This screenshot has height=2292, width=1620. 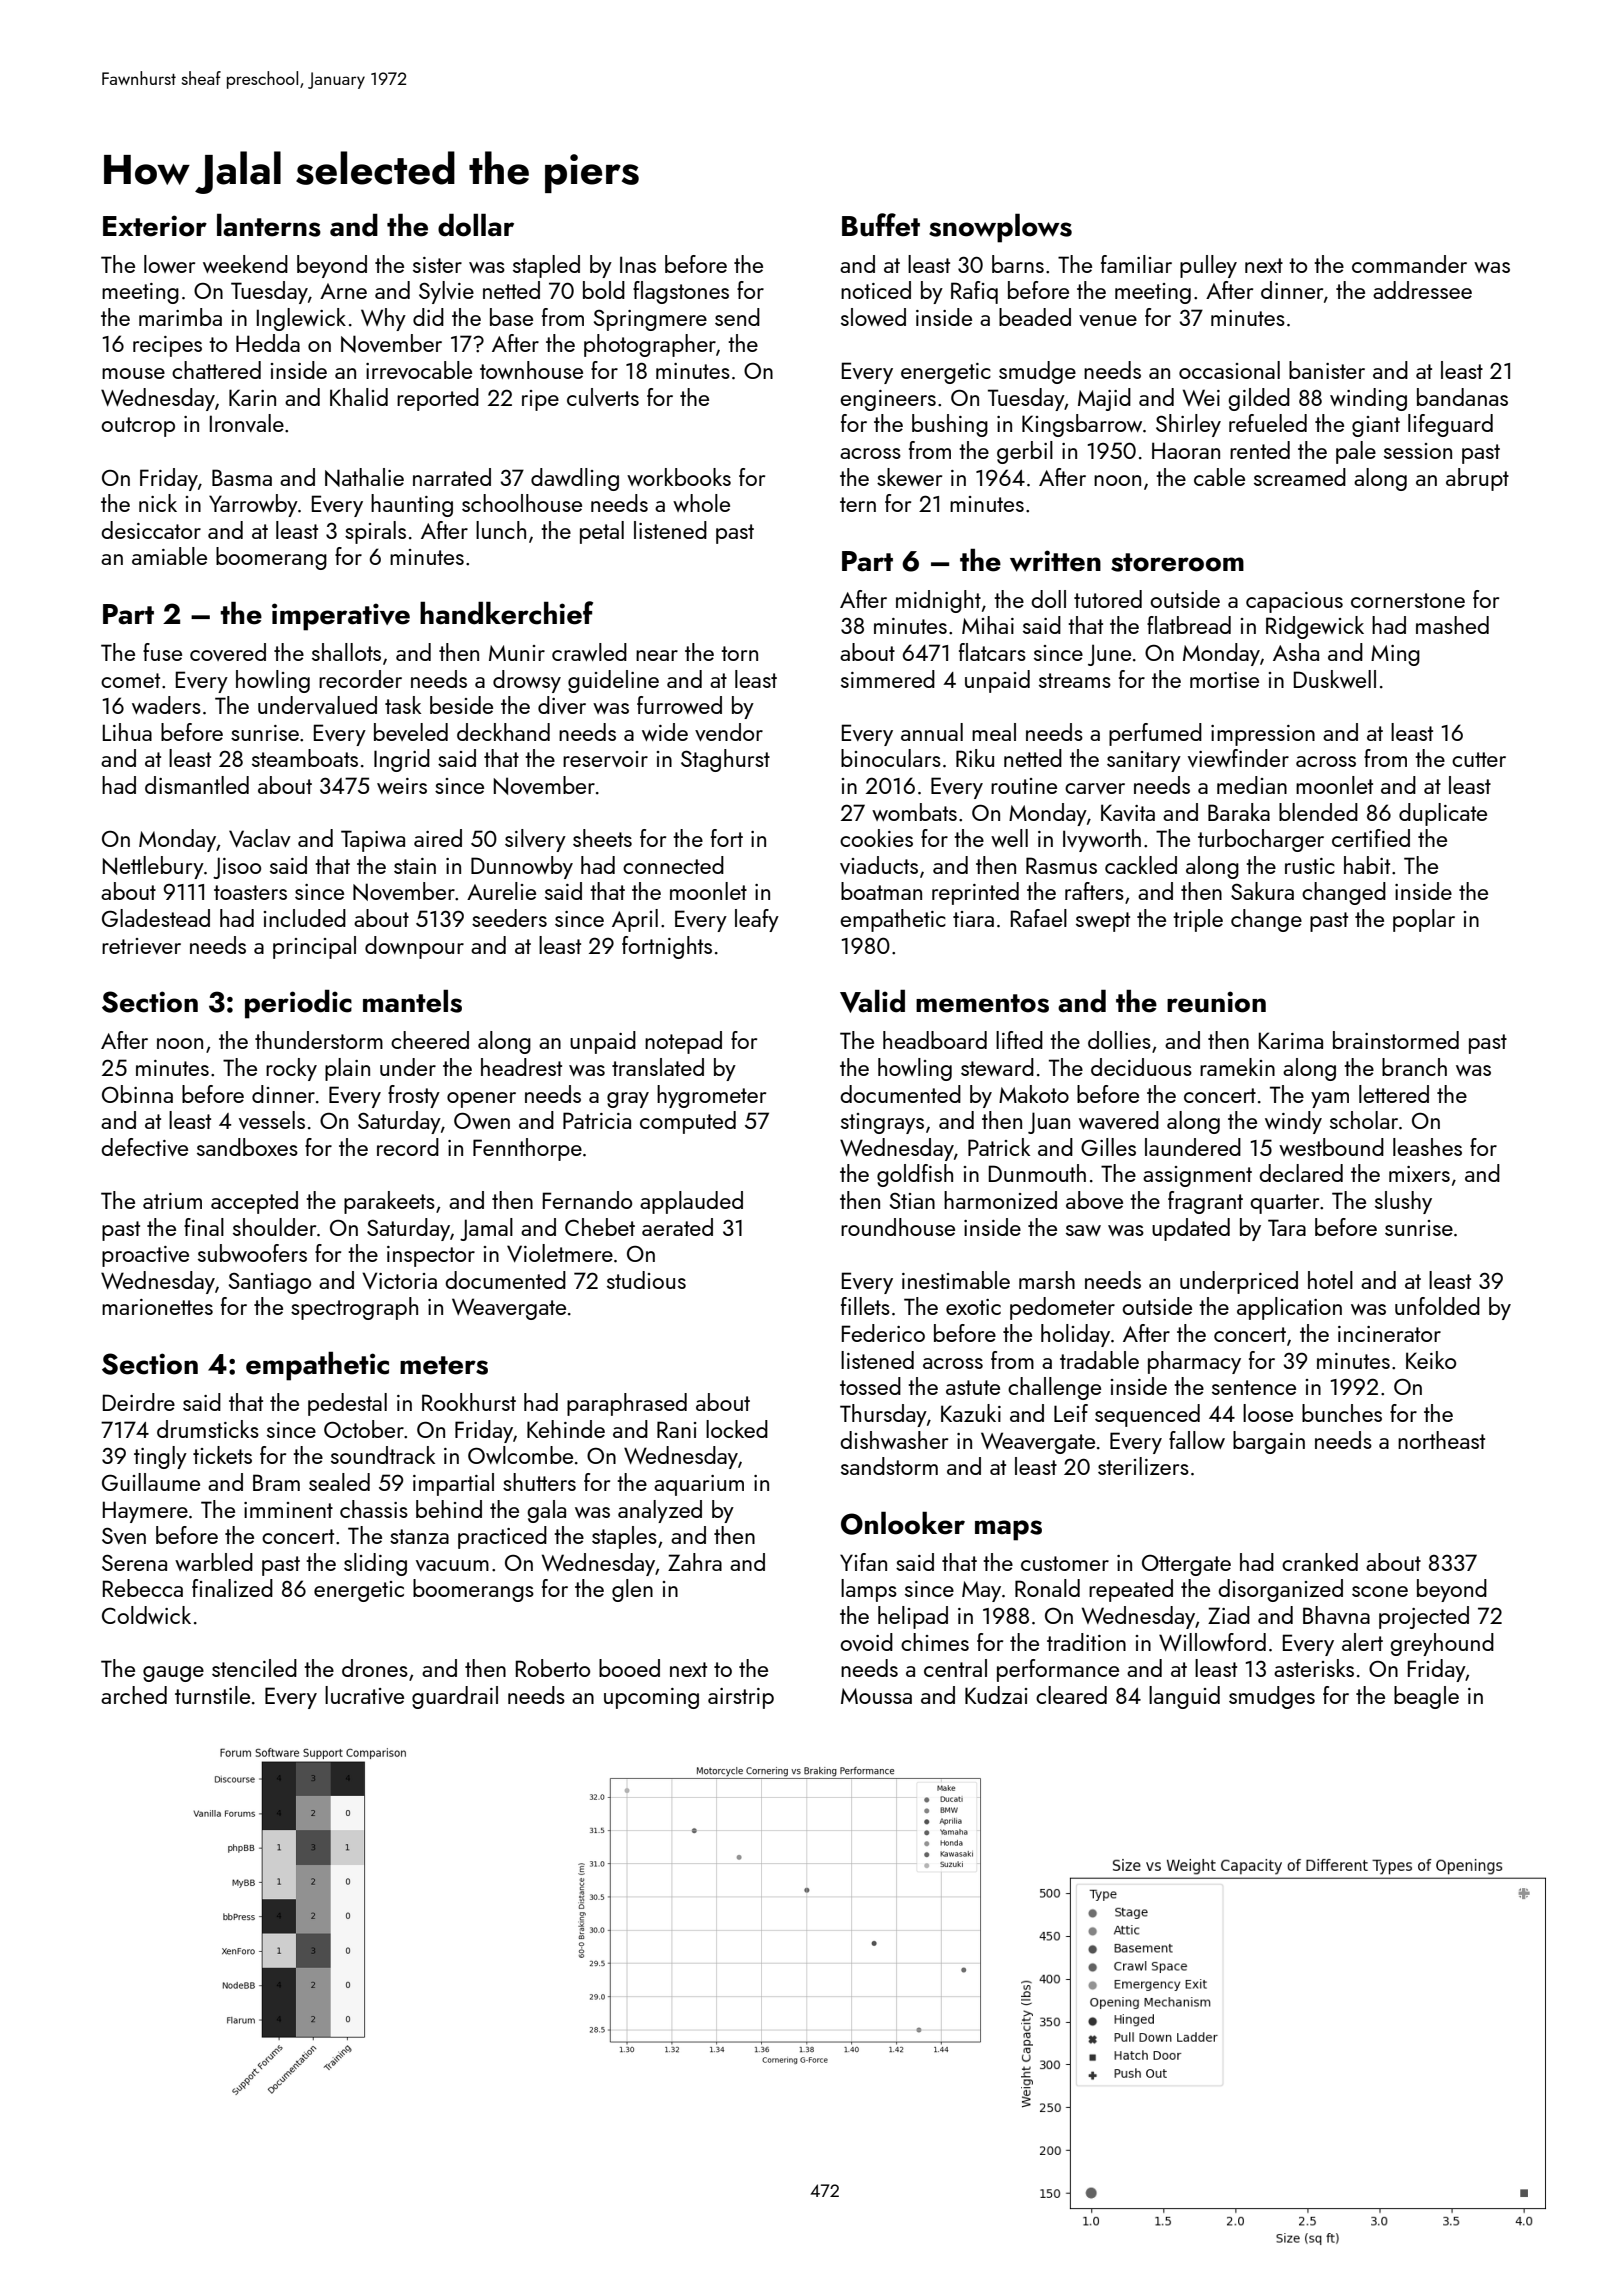 I want to click on reunion, so click(x=1216, y=1002).
